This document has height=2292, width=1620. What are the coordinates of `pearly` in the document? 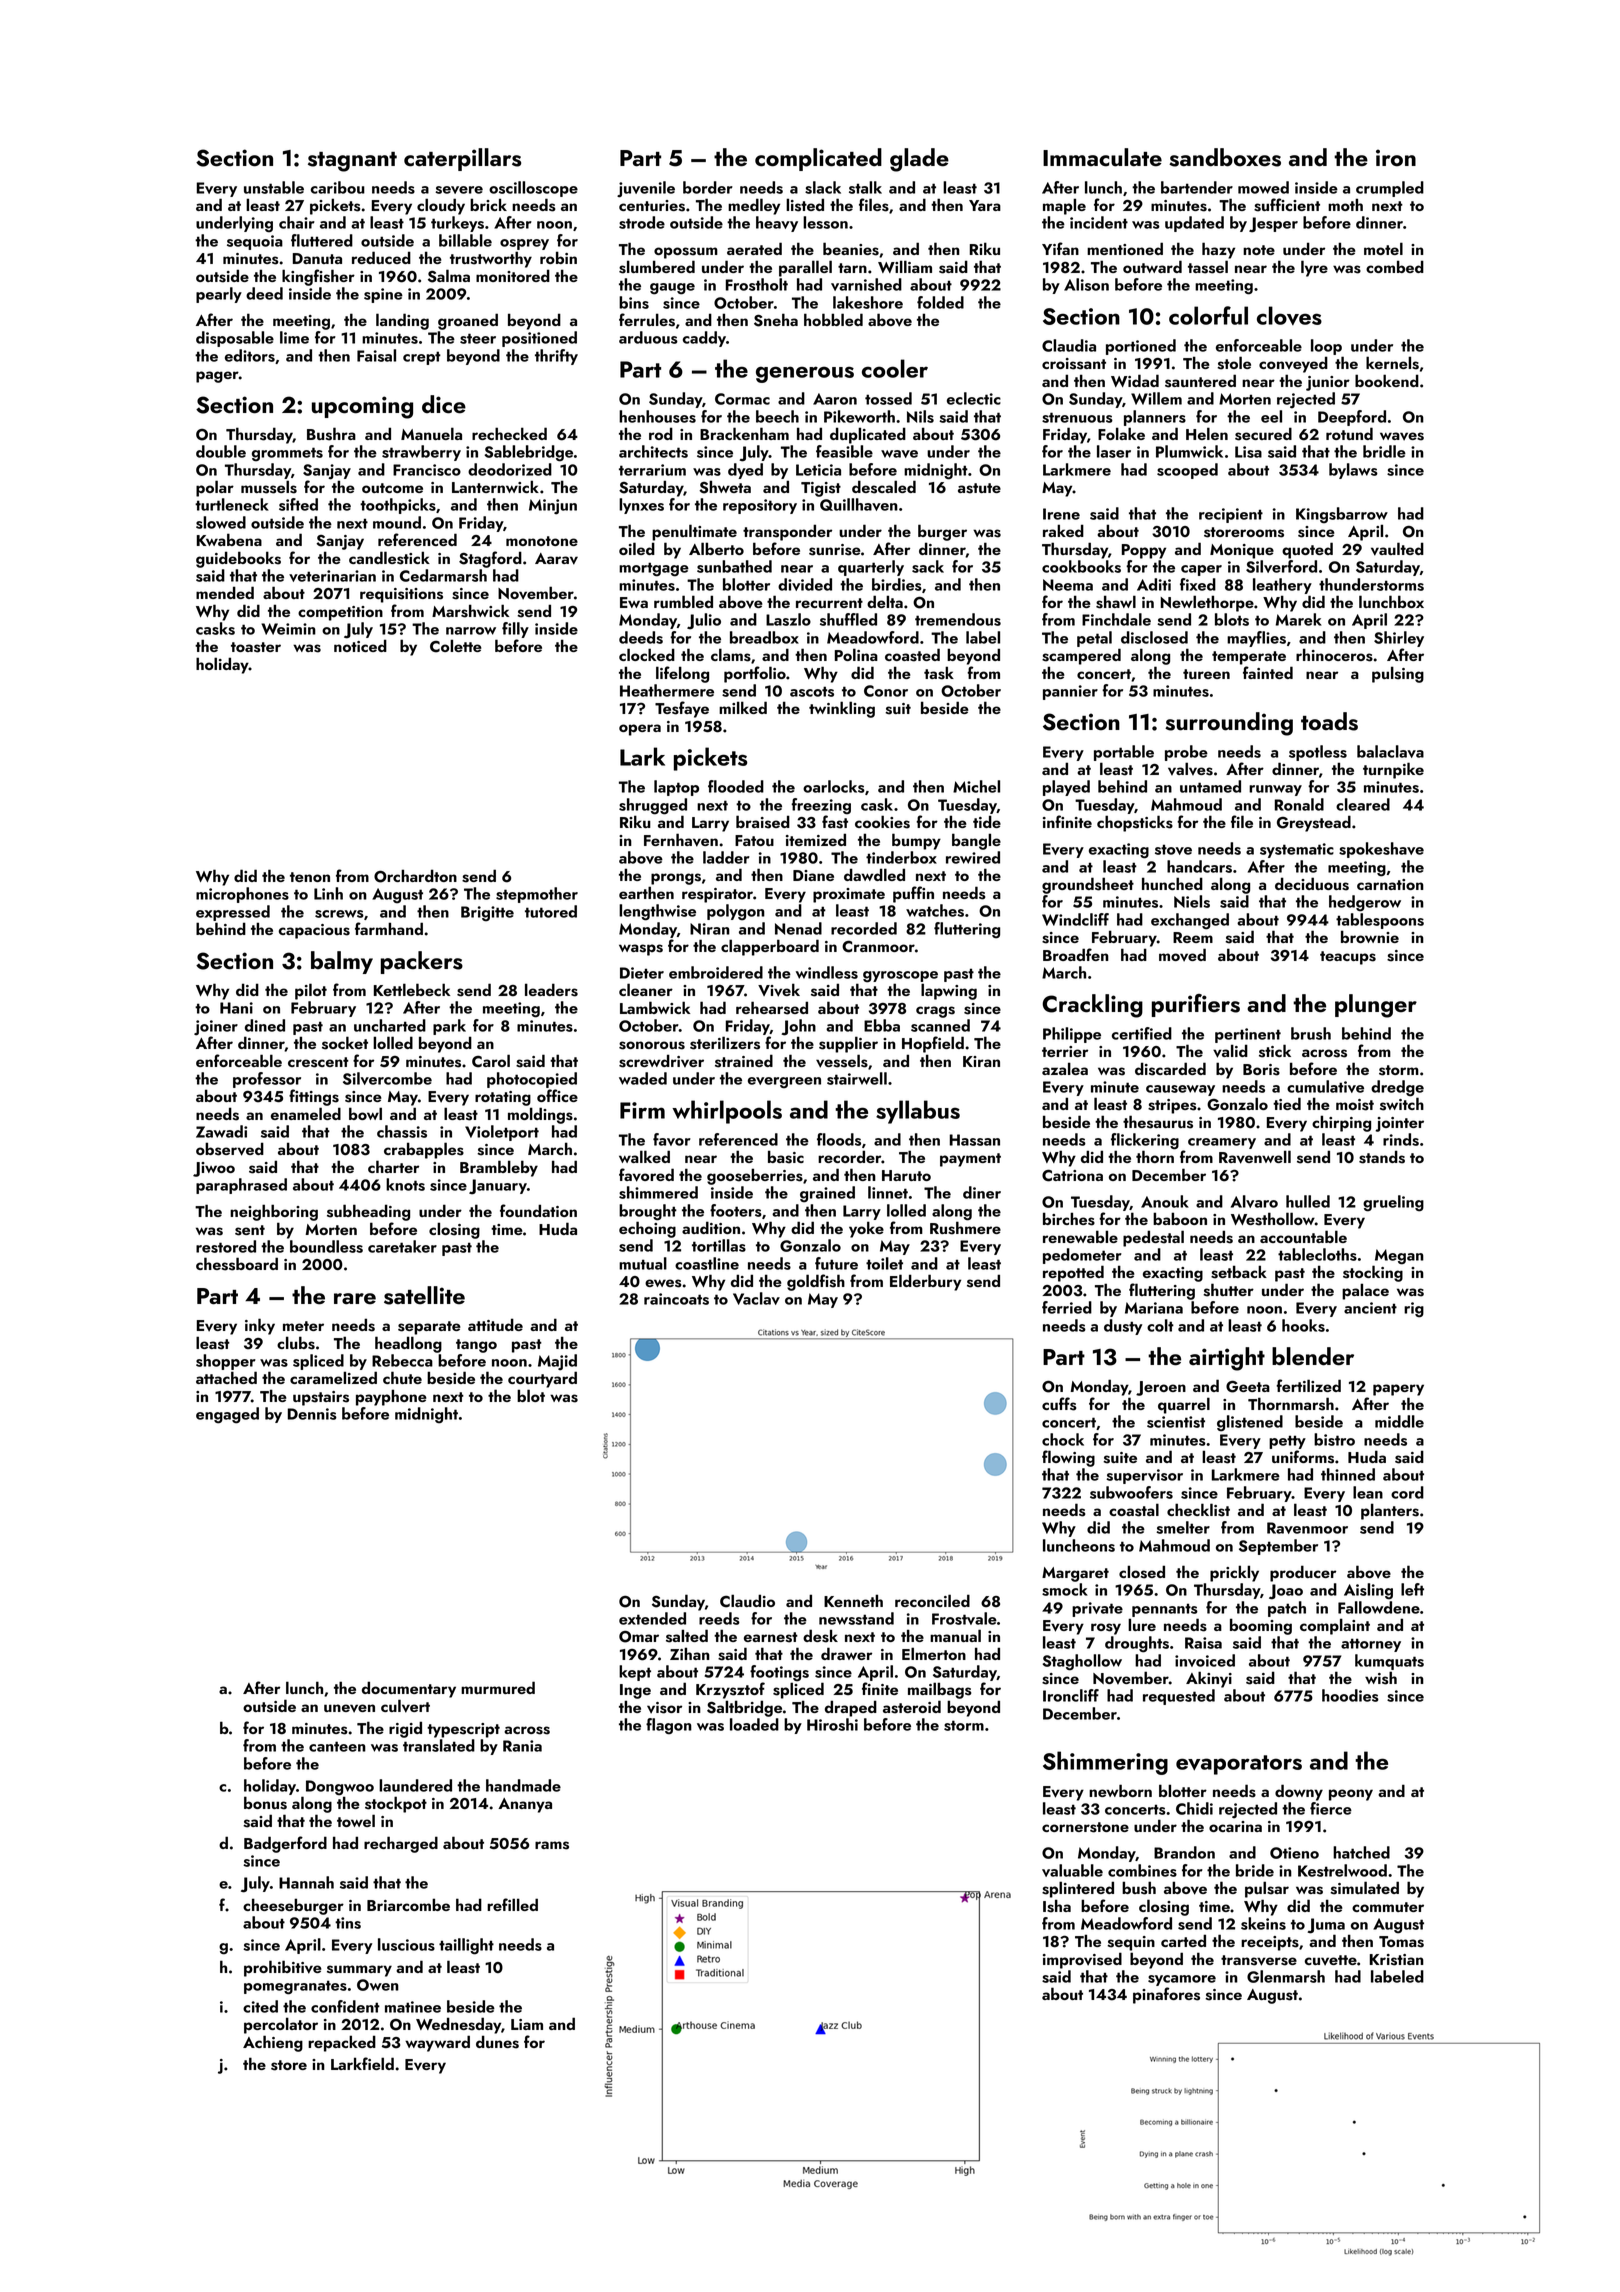 It's located at (219, 295).
